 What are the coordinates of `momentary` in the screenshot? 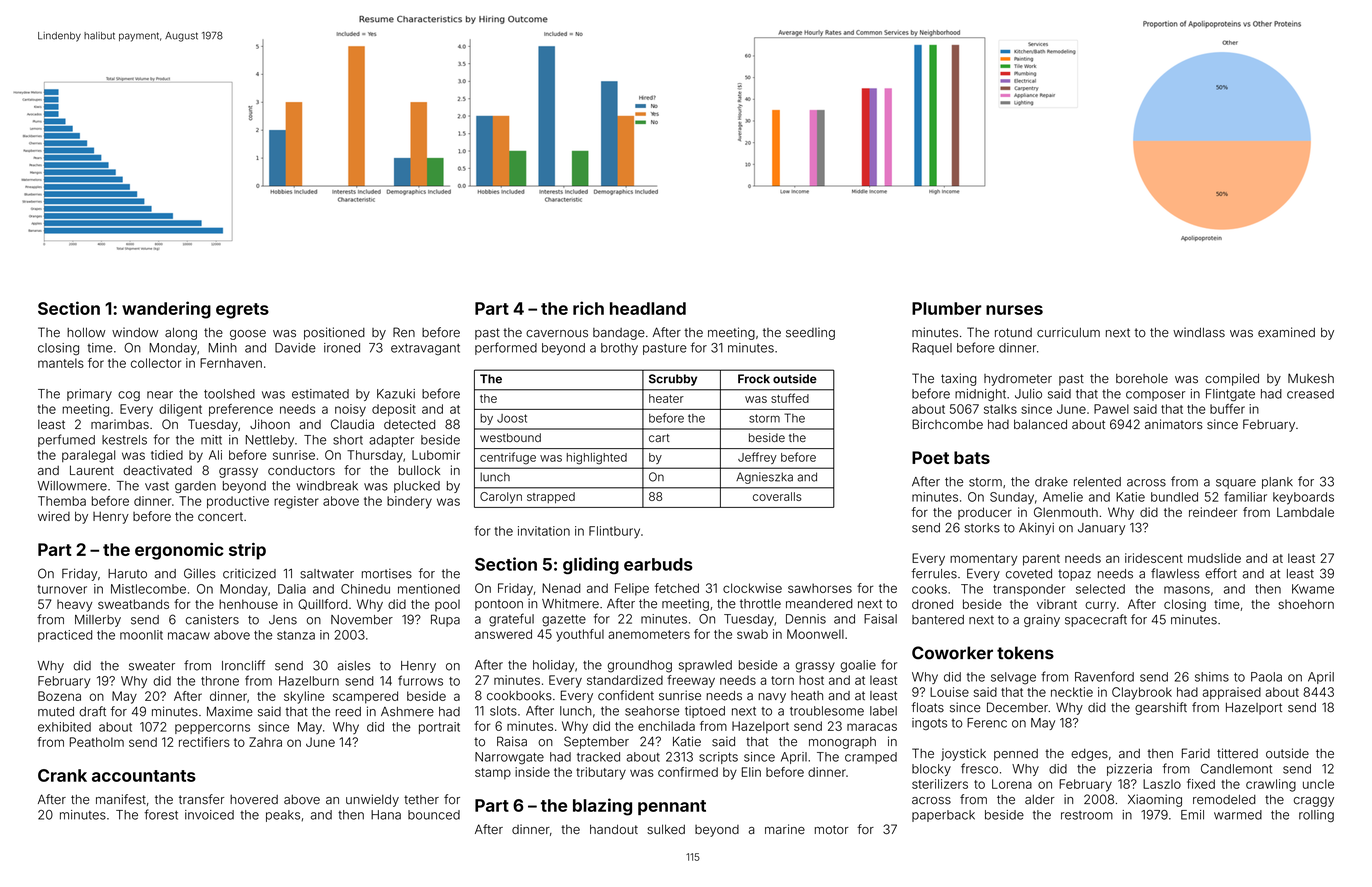 It's located at (984, 560).
